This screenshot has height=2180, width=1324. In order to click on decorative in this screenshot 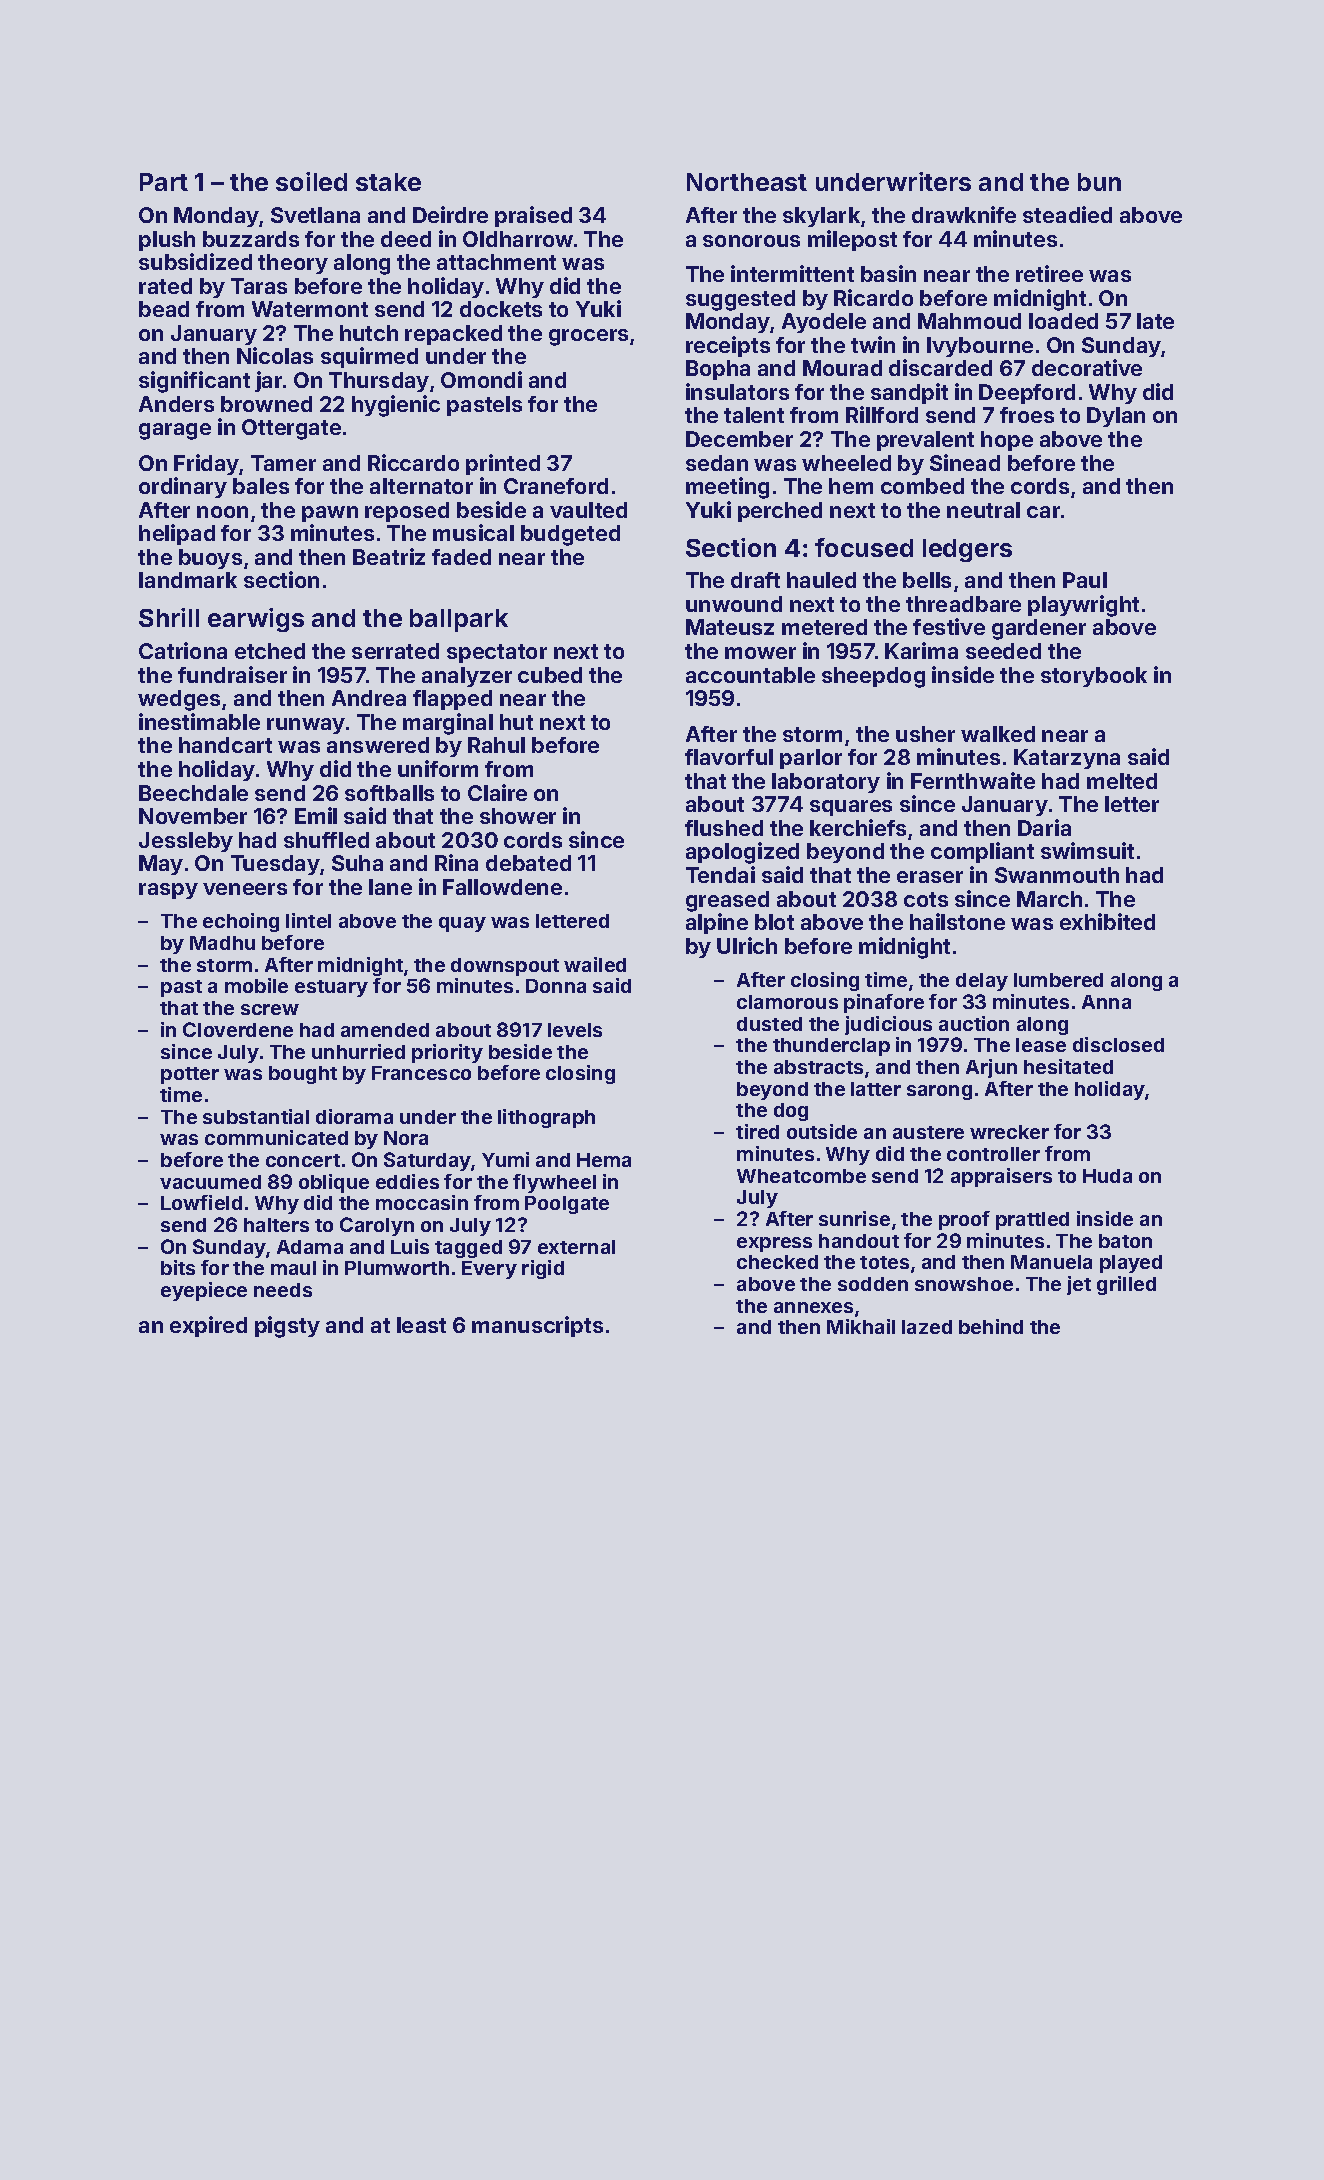, I will do `click(1087, 367)`.
